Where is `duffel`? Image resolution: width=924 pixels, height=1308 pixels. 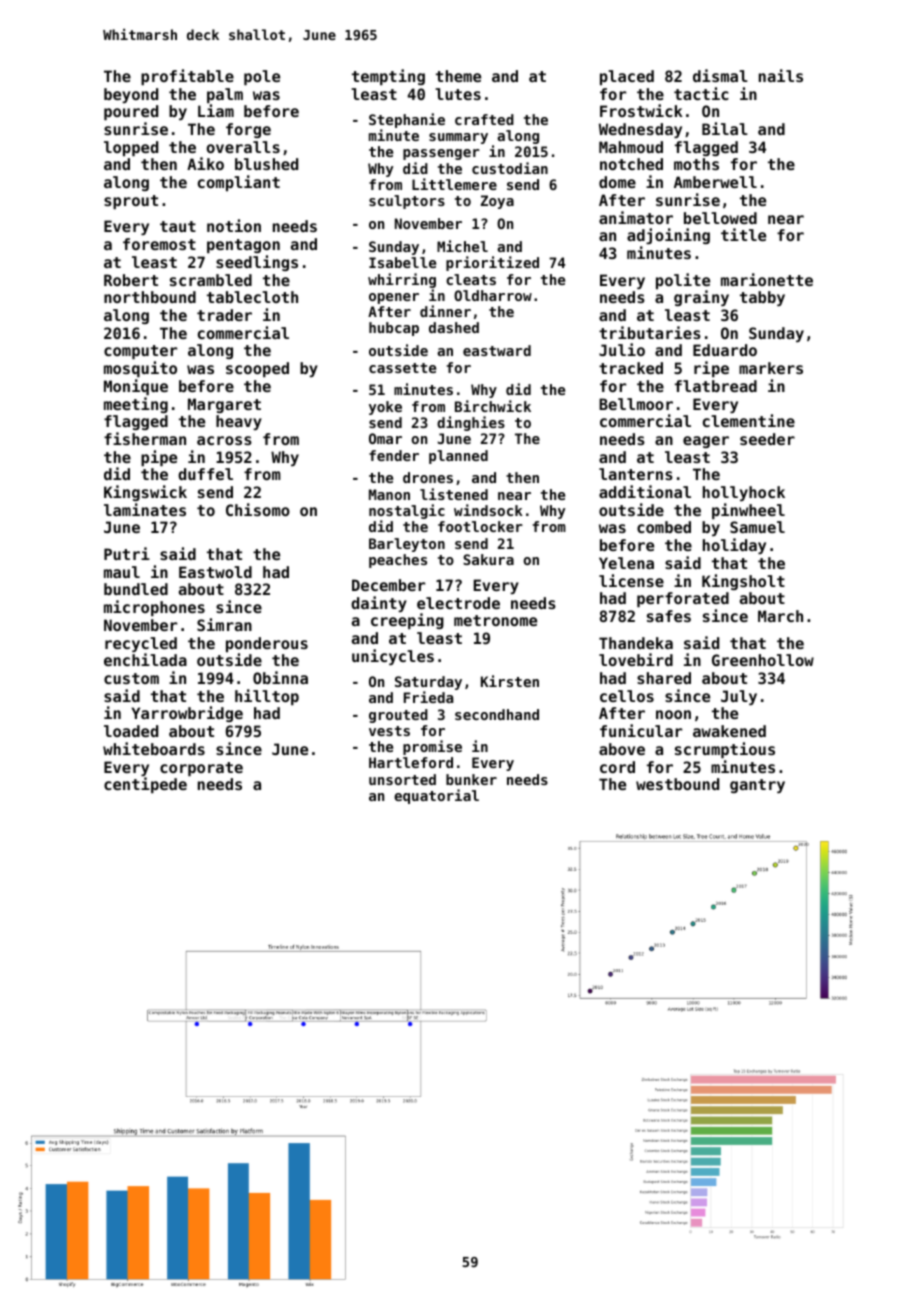 duffel is located at coordinates (205, 474).
